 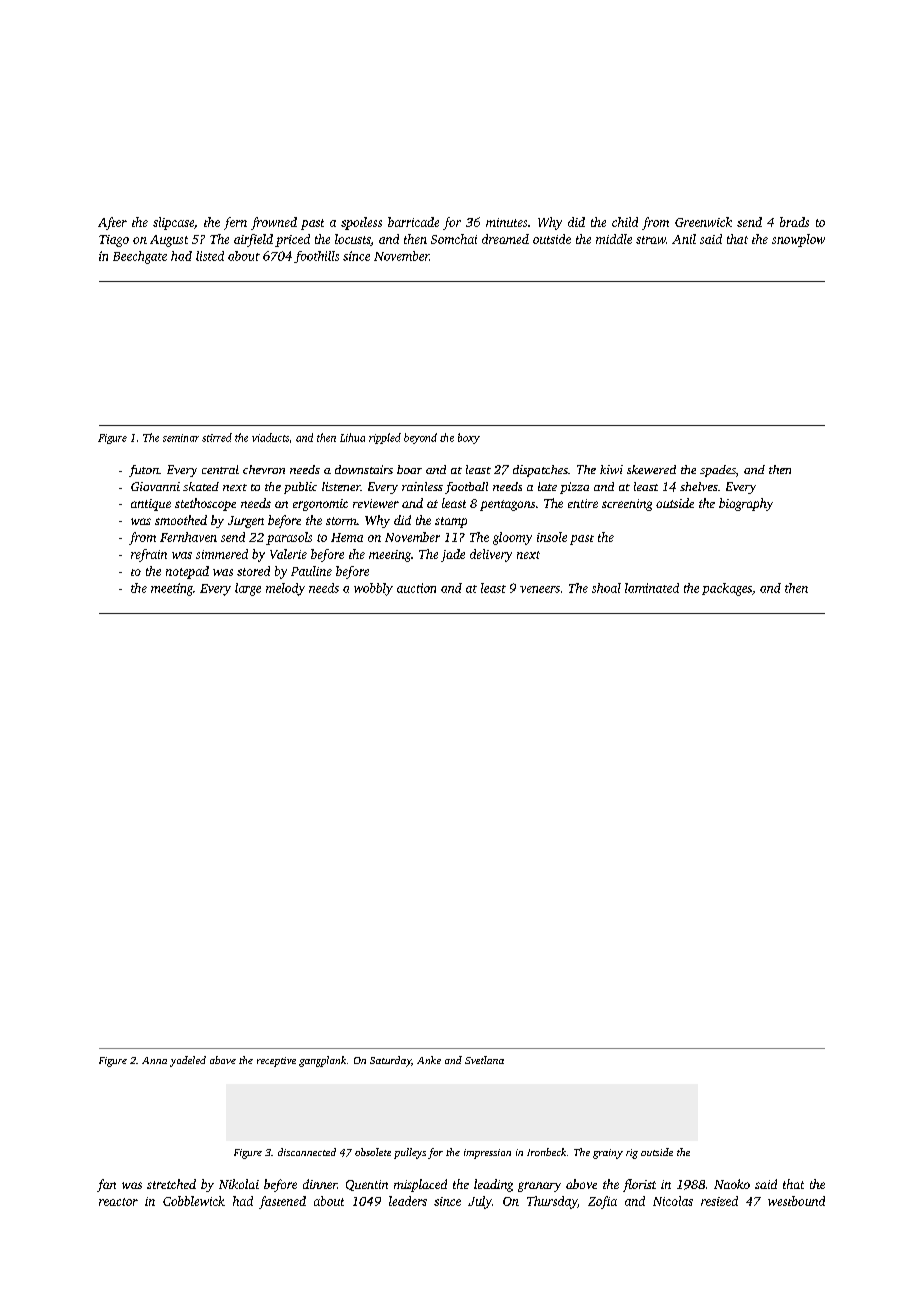 I want to click on Anna, so click(x=154, y=1060).
